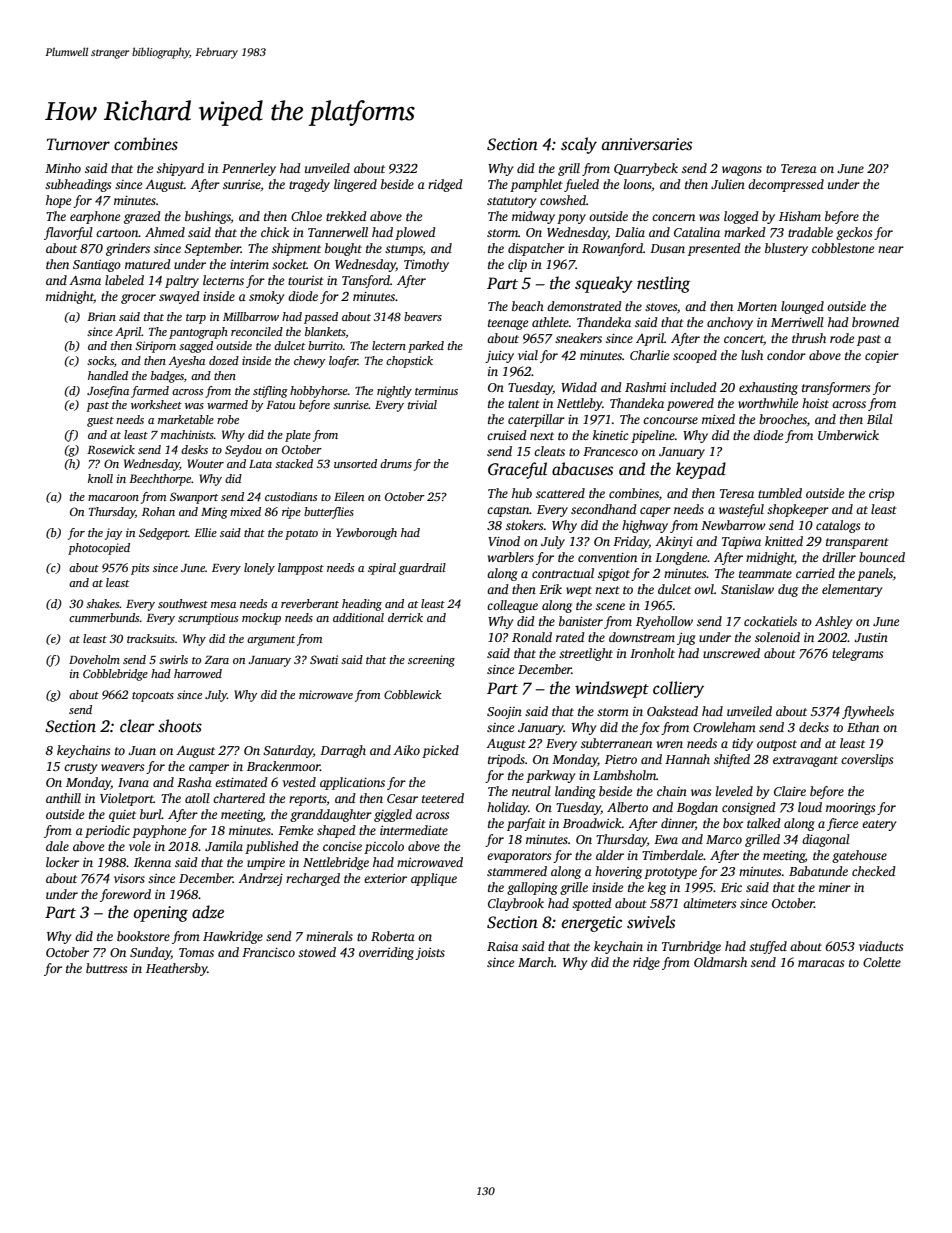 The image size is (952, 1233). Describe the element at coordinates (604, 284) in the screenshot. I see `squeaky` at that location.
